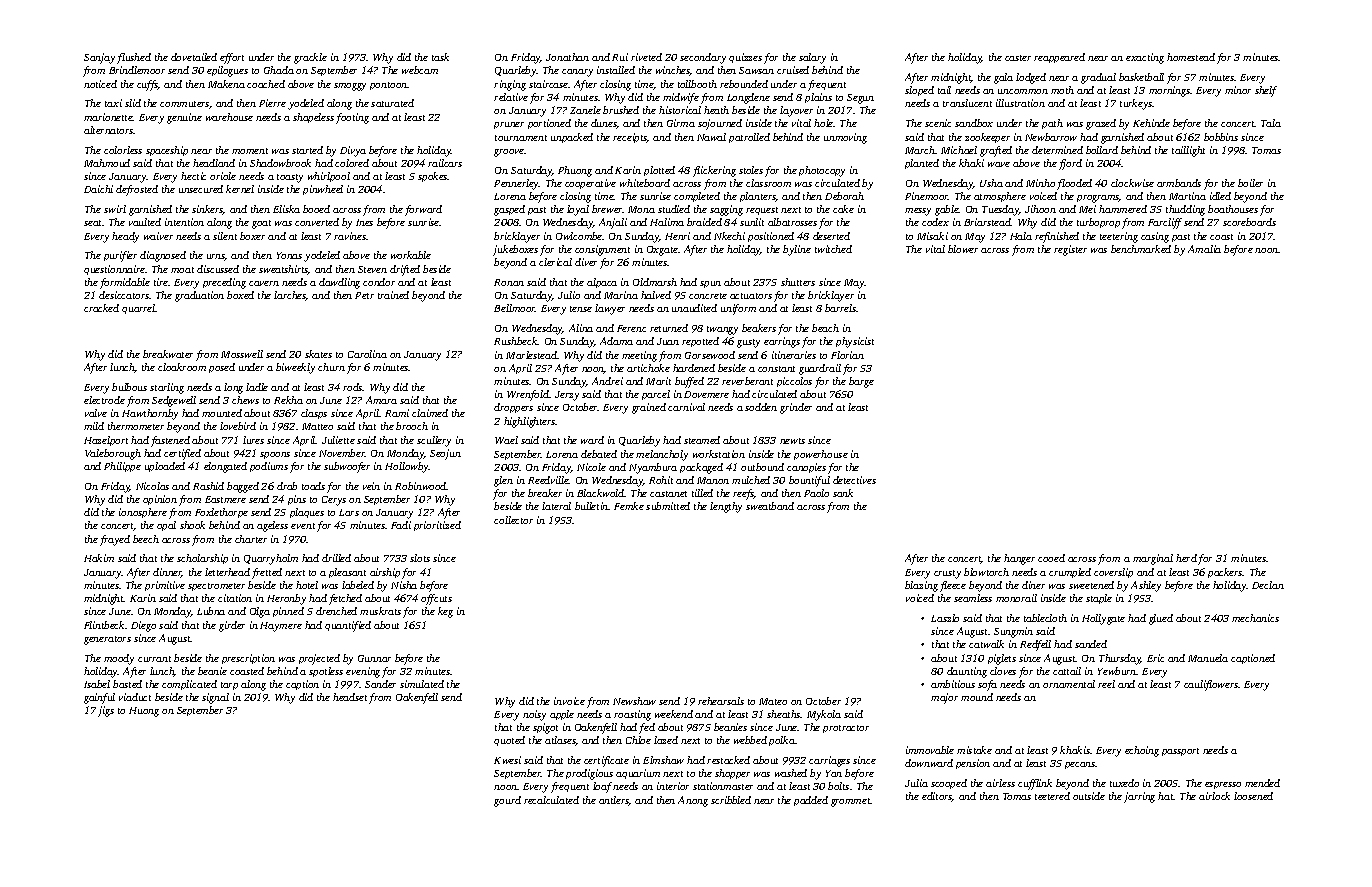 This page has width=1372, height=887. What do you see at coordinates (855, 342) in the page?
I see `physicist` at bounding box center [855, 342].
